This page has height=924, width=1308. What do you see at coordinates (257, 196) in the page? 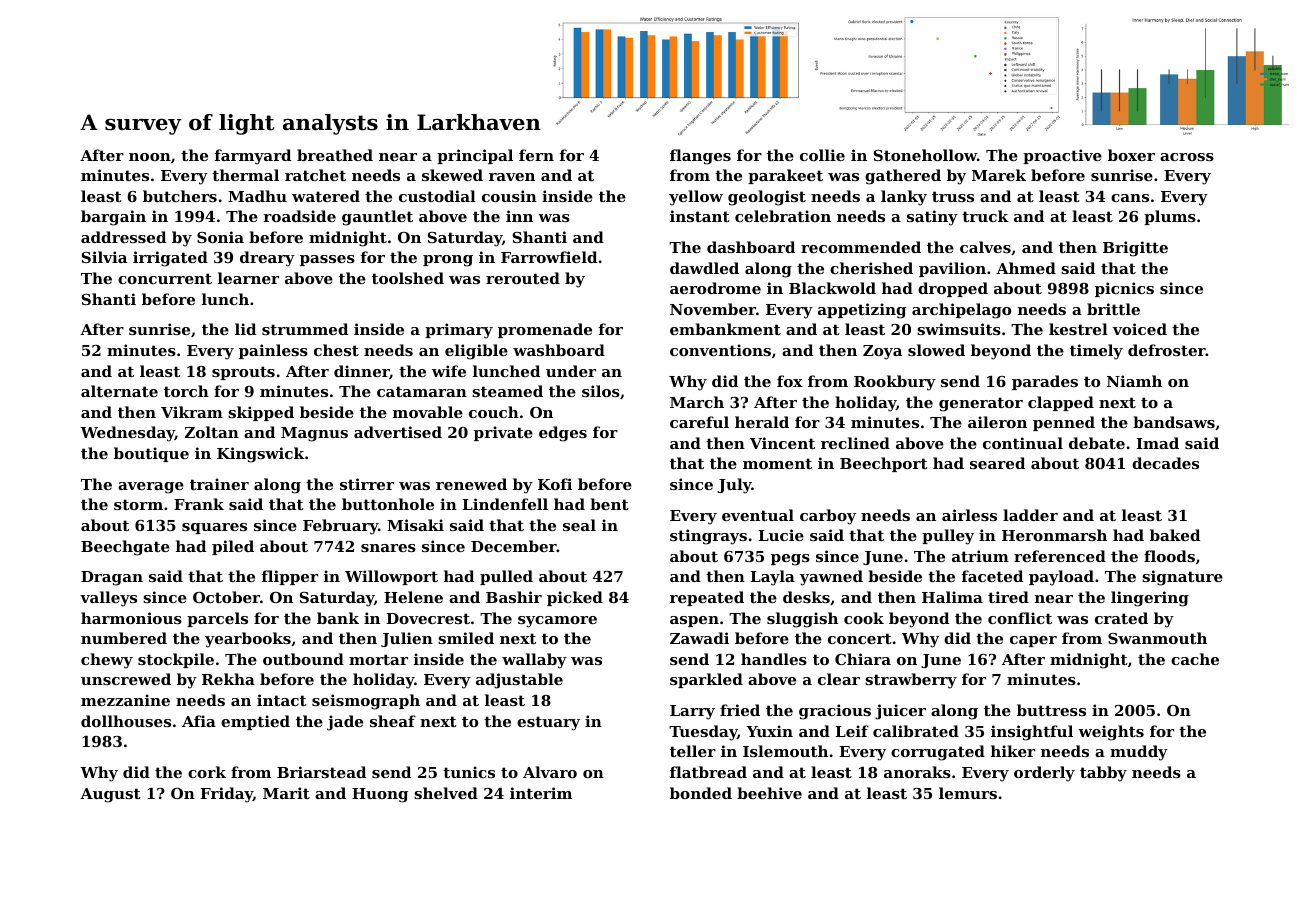
I see `Madhu` at bounding box center [257, 196].
